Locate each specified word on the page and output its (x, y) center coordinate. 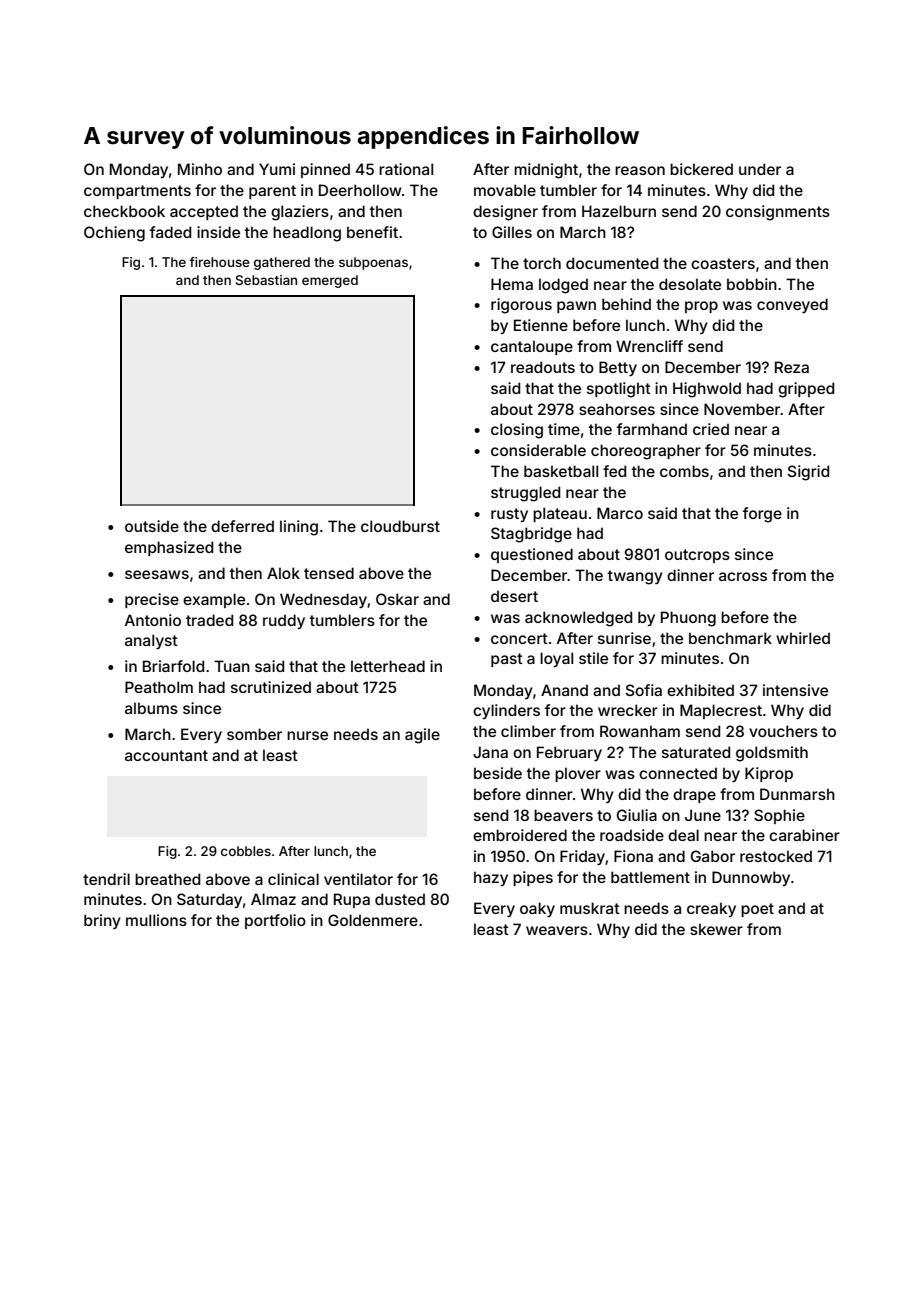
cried (711, 429)
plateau (560, 514)
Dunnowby (751, 878)
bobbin (752, 284)
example (214, 600)
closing (517, 431)
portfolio (275, 921)
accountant (166, 755)
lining (299, 528)
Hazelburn (619, 211)
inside (218, 232)
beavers (563, 815)
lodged (563, 286)
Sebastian (266, 280)
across (743, 576)
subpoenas (373, 263)
